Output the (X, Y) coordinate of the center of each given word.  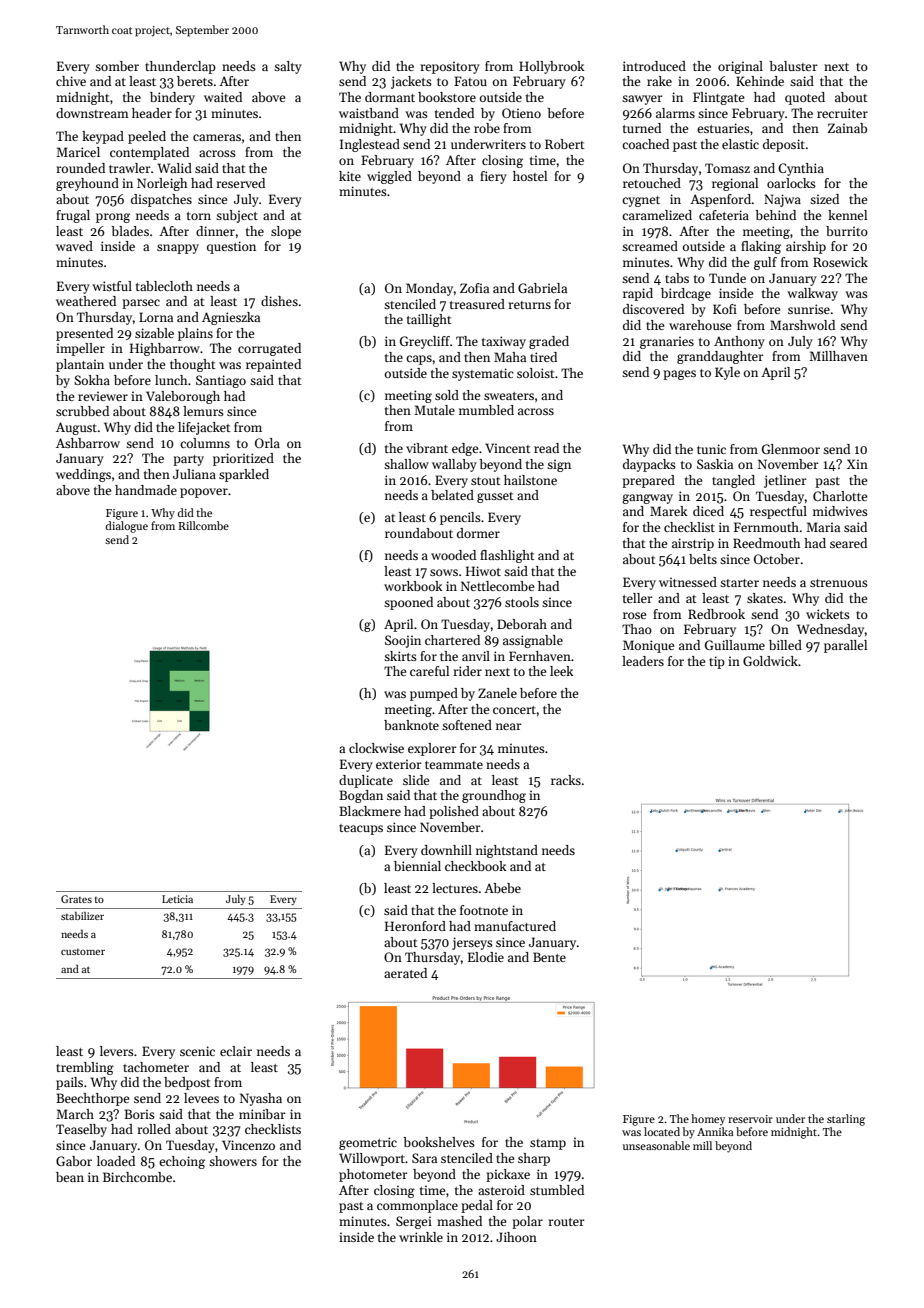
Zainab (847, 128)
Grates (76, 899)
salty (288, 67)
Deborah (522, 624)
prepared (648, 481)
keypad (103, 137)
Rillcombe (203, 525)
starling (846, 1120)
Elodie (486, 957)
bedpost (187, 1083)
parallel (845, 646)
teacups (361, 829)
